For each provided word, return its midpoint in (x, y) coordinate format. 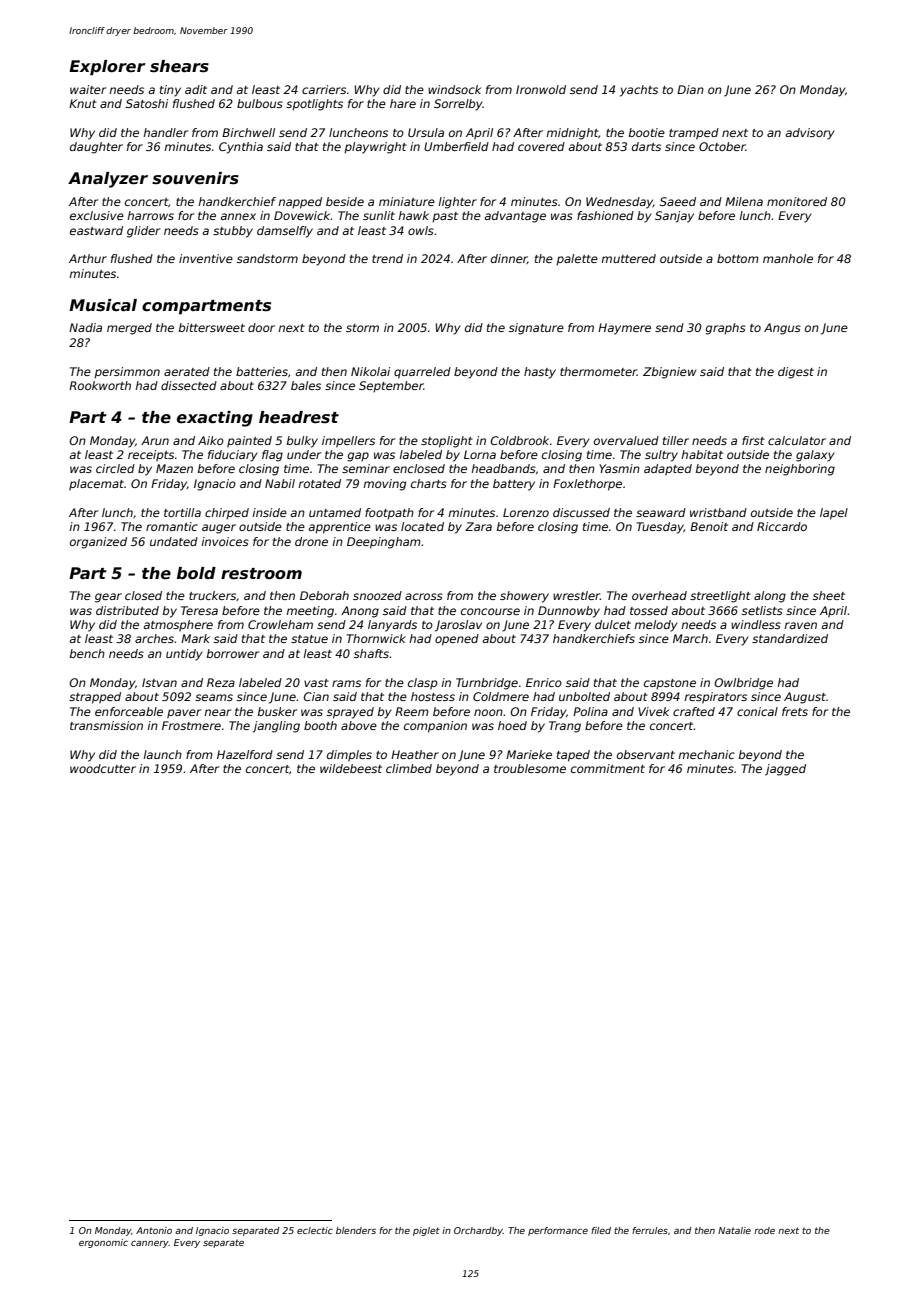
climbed (409, 768)
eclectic (315, 1230)
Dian (690, 89)
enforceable (129, 711)
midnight (572, 134)
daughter (96, 148)
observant (646, 754)
